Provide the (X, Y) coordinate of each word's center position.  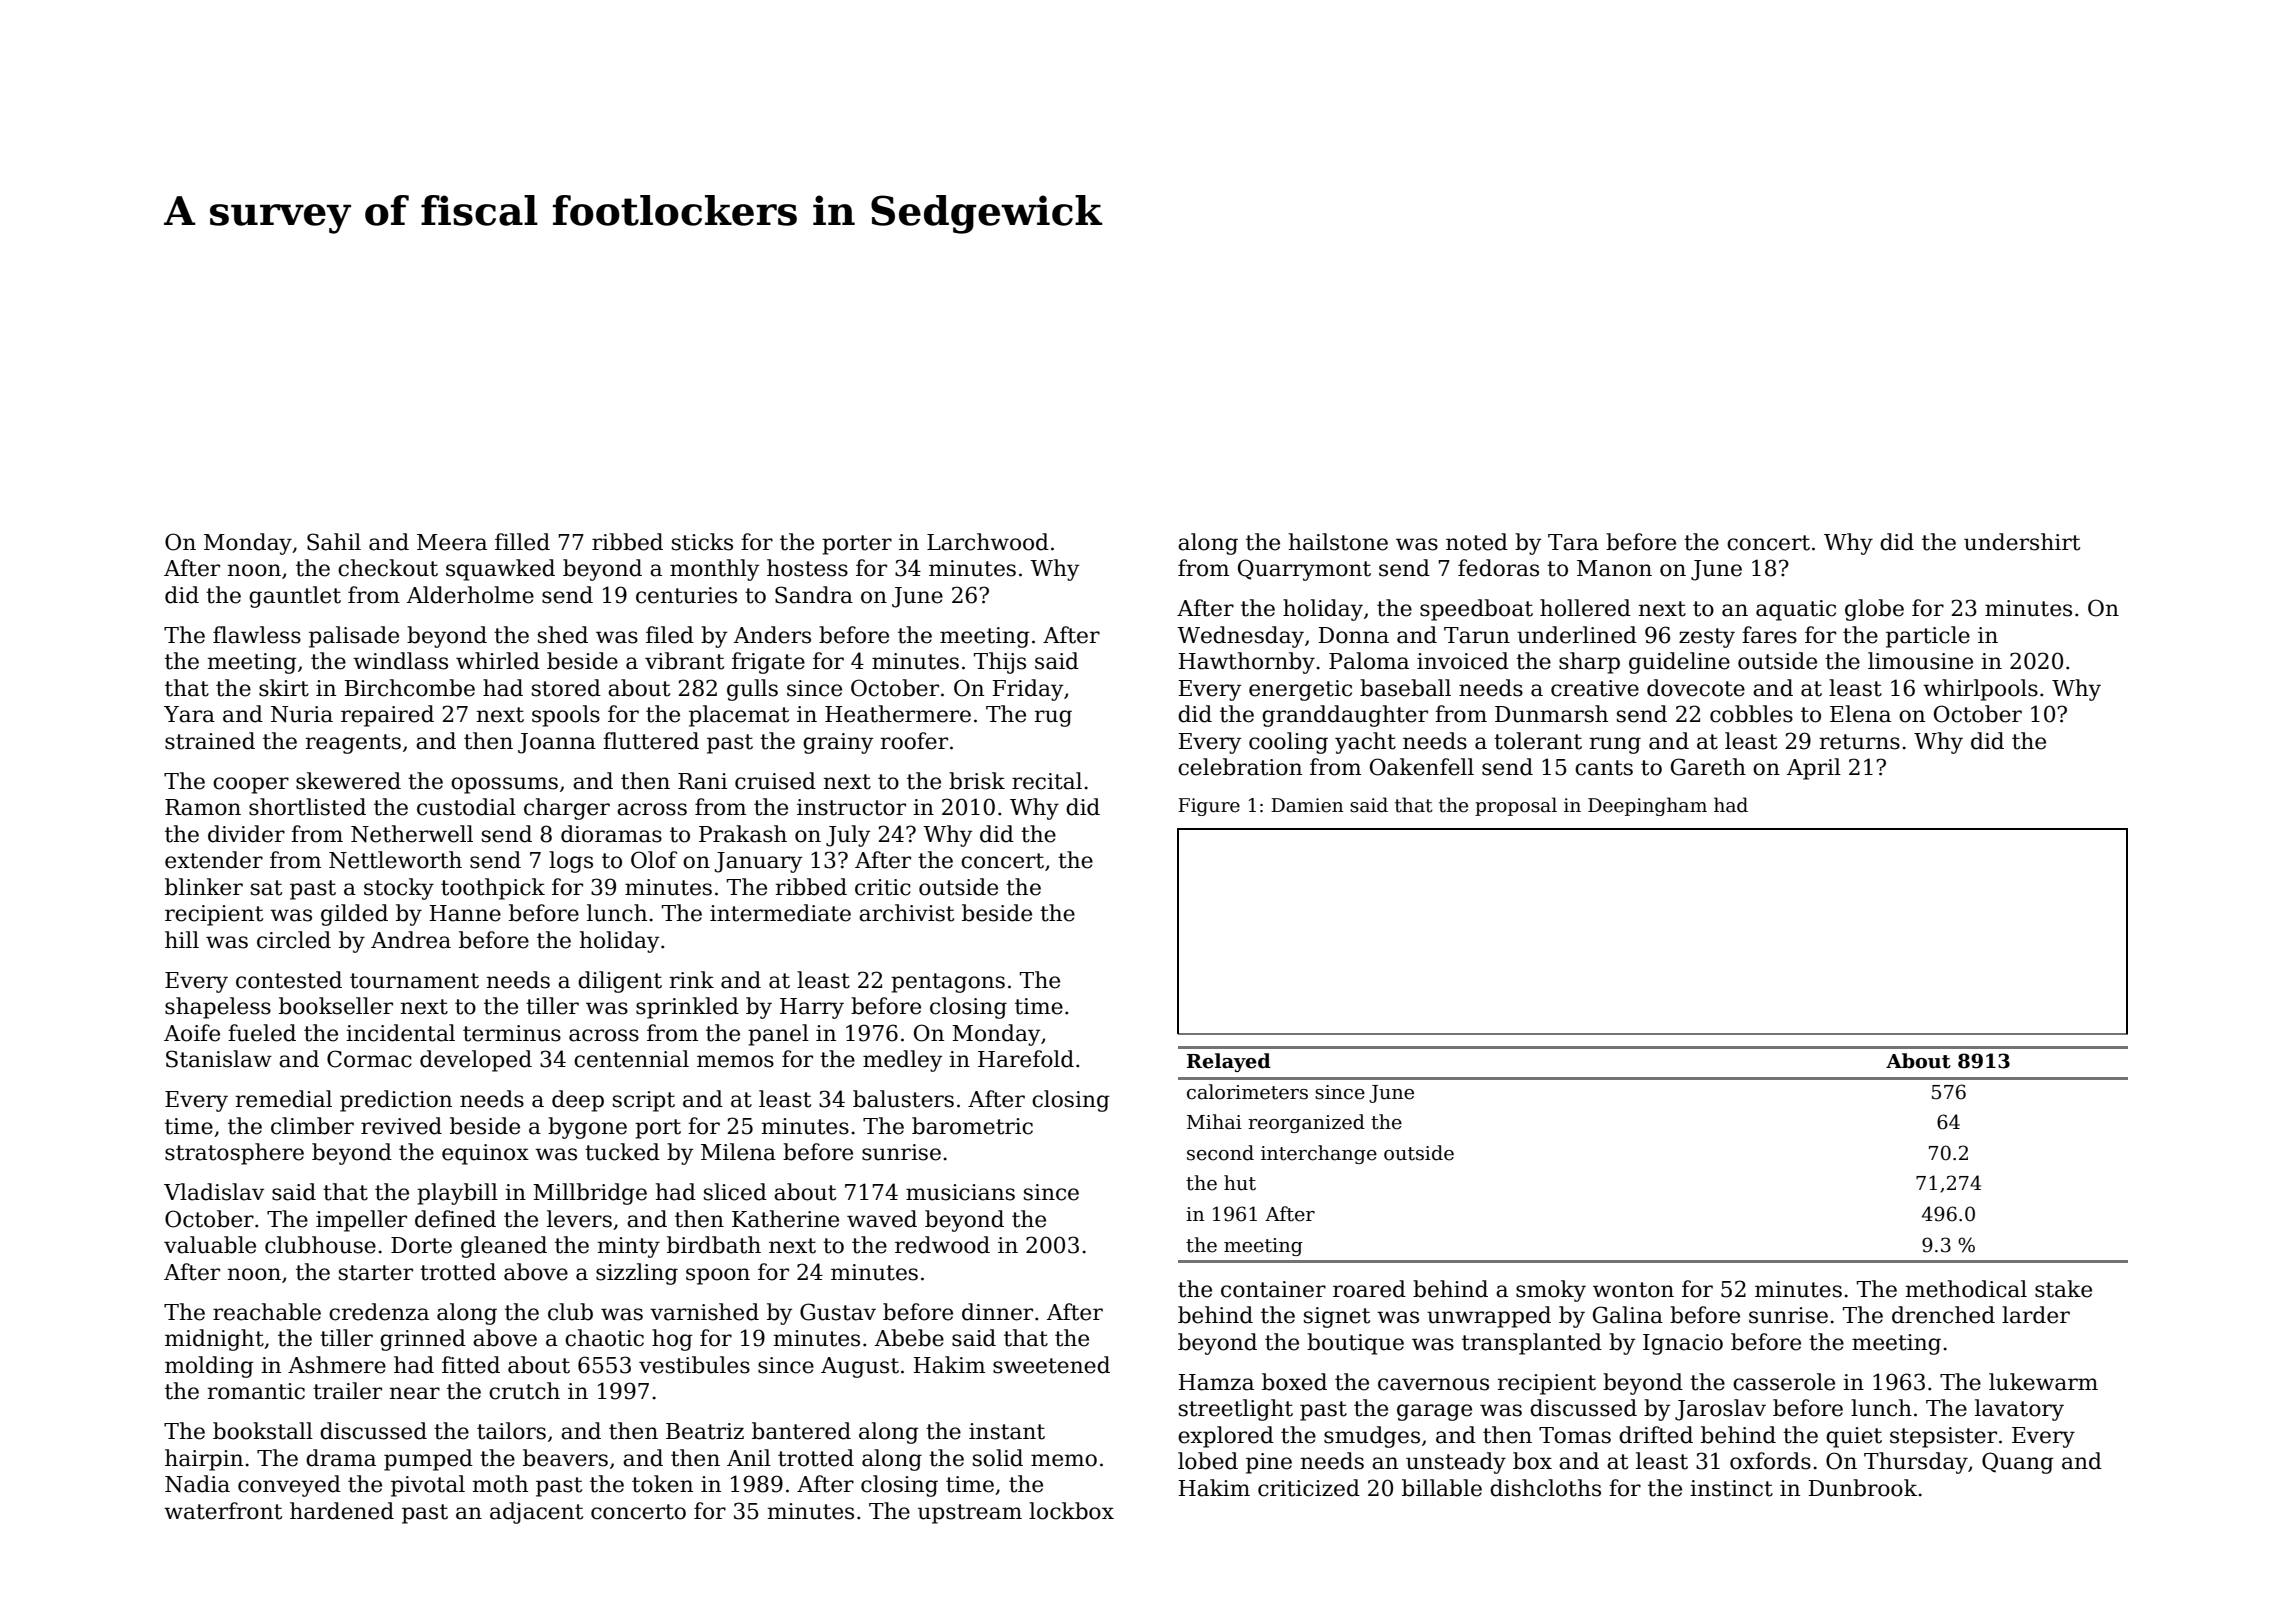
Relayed (1229, 1062)
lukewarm (2043, 1382)
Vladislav (214, 1192)
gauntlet (295, 597)
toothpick (493, 889)
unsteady (1456, 1463)
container (1273, 1289)
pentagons (948, 983)
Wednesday (1240, 637)
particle (1928, 637)
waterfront (223, 1511)
